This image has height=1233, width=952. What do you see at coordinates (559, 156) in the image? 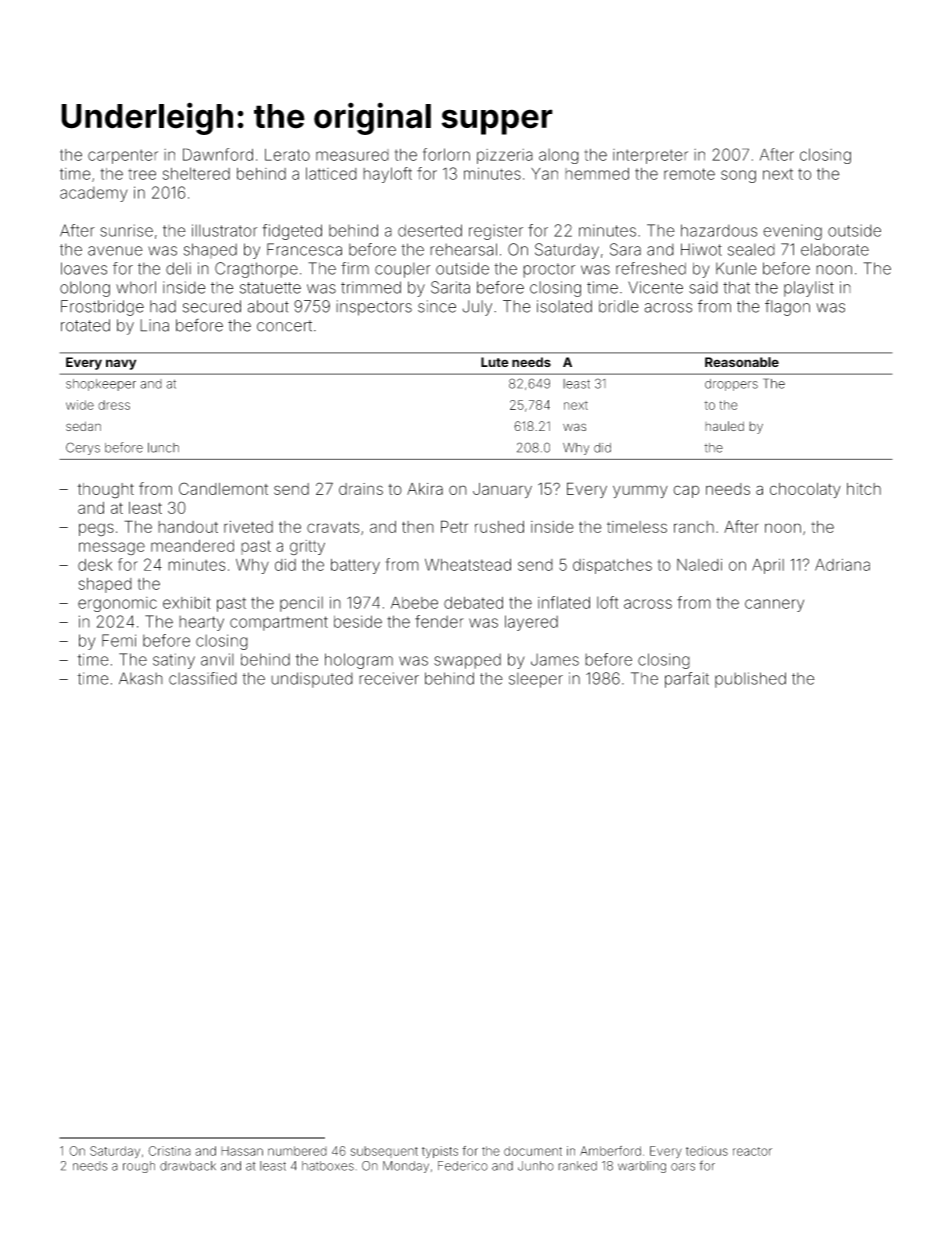
I see `along` at bounding box center [559, 156].
